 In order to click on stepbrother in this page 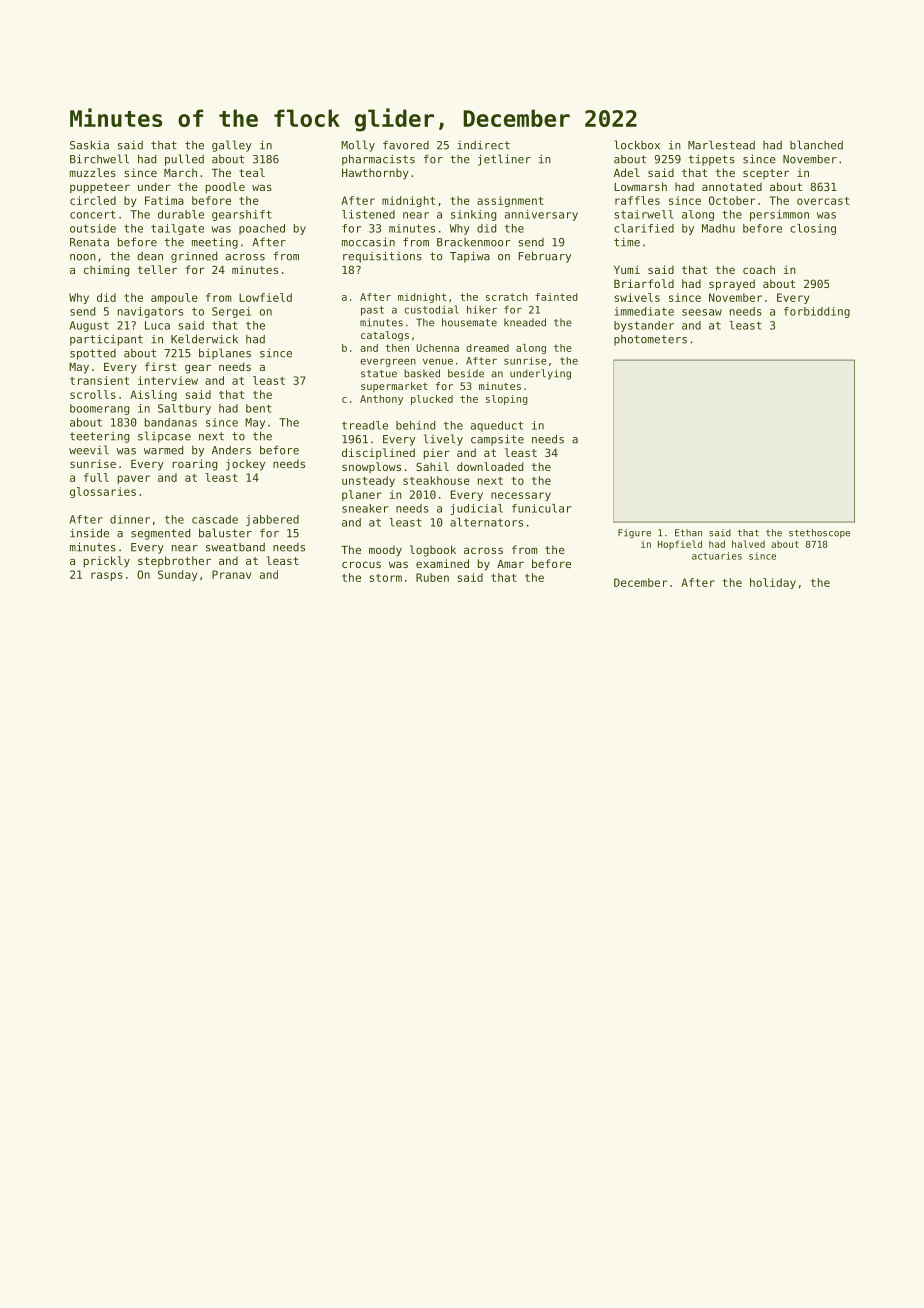, I will do `click(174, 561)`.
